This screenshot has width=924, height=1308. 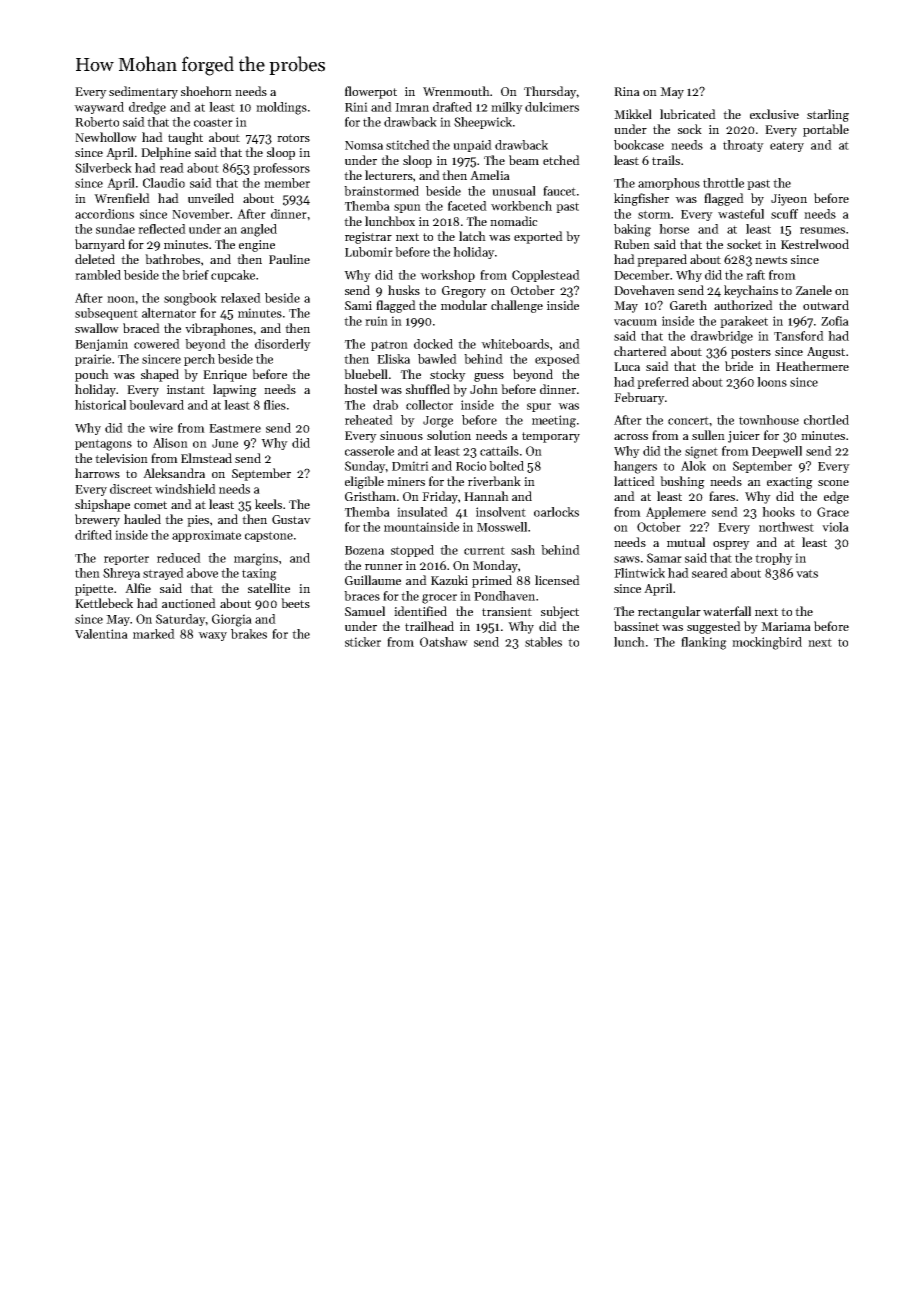 I want to click on registrar, so click(x=368, y=238).
